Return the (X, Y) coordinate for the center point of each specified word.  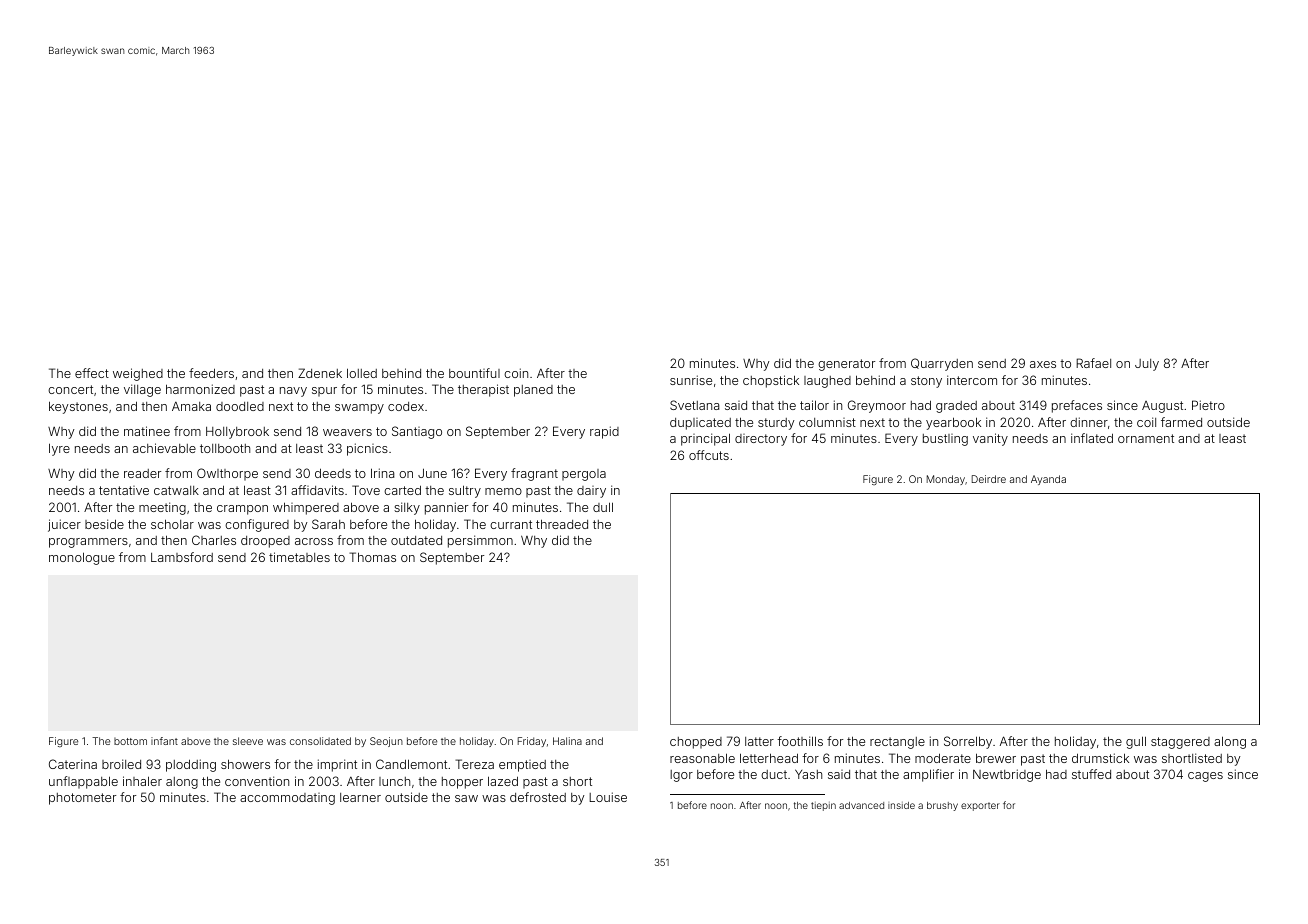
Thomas (372, 557)
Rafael (1093, 363)
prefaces (1077, 406)
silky (407, 508)
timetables (299, 557)
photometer (82, 799)
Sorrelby (968, 742)
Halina (567, 741)
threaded (562, 524)
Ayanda (1048, 480)
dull (603, 507)
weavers (347, 432)
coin (516, 373)
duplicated (700, 424)
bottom (130, 741)
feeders (211, 373)
